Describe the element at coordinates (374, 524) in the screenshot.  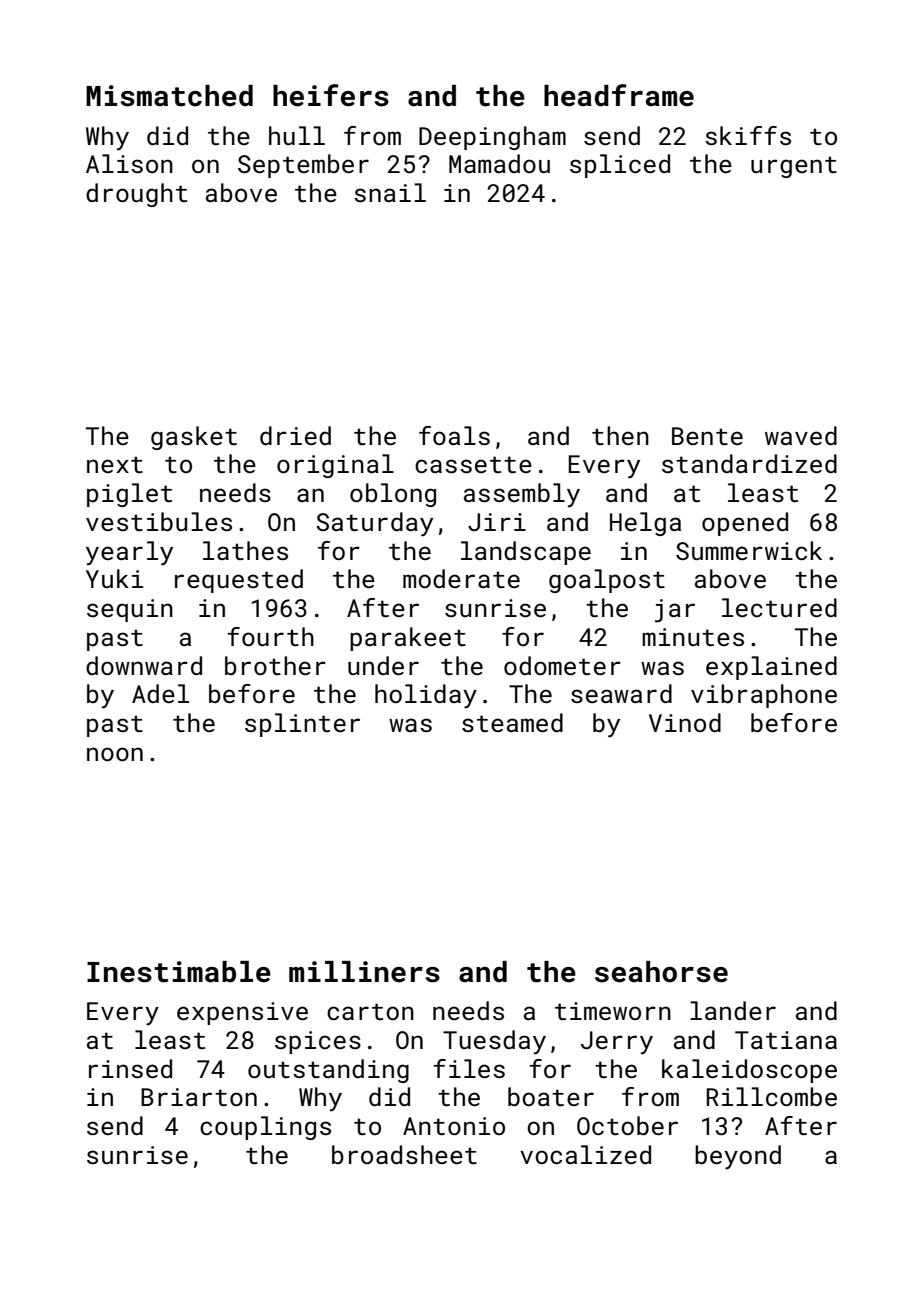
I see `Saturday` at that location.
